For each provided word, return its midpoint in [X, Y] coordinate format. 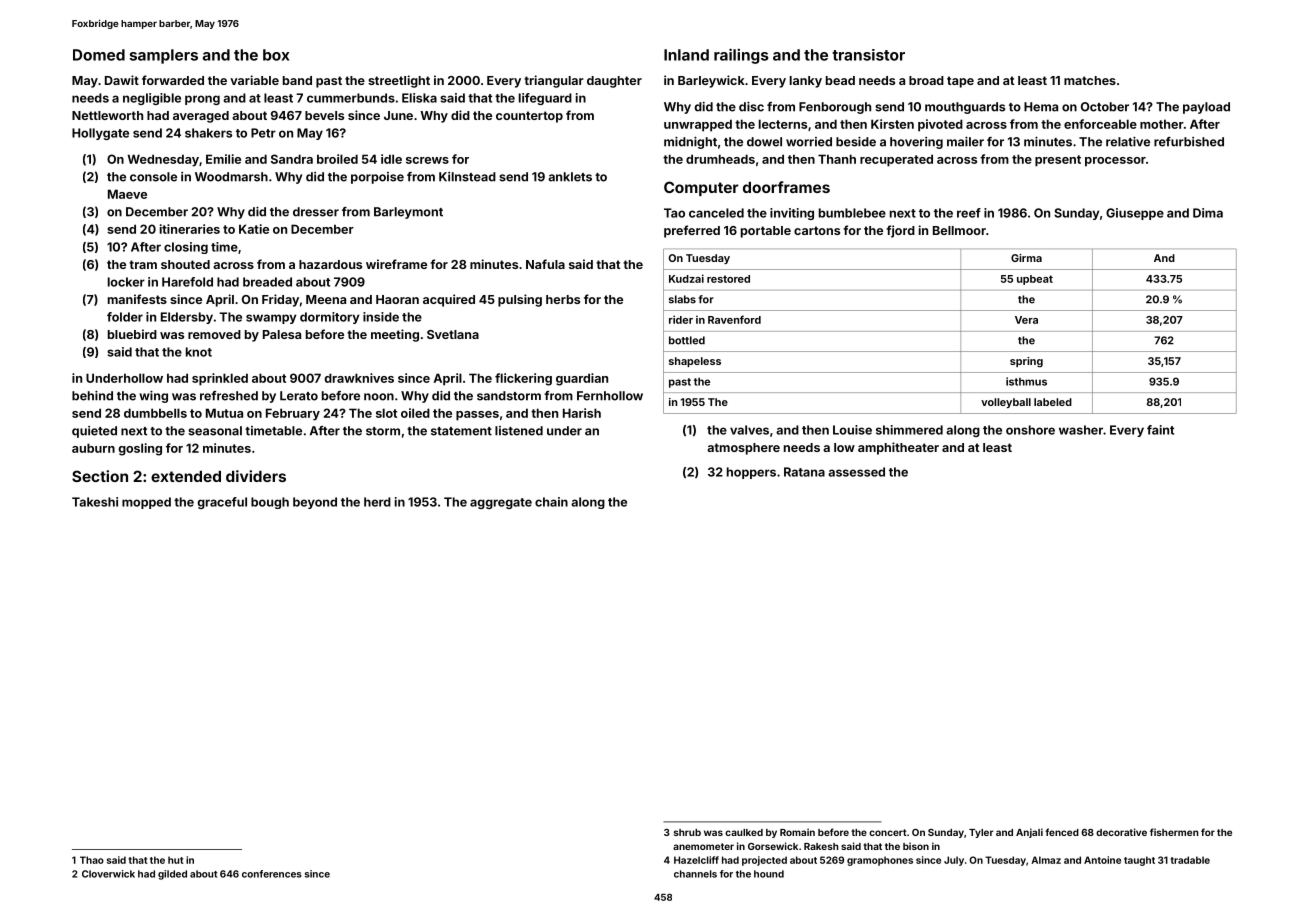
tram [143, 264]
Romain [797, 832]
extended [186, 476]
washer [1081, 430]
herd [377, 502]
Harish [582, 413]
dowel [764, 142]
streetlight [399, 81]
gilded [172, 875]
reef [969, 213]
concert [888, 832]
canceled [716, 213]
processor [1115, 162]
